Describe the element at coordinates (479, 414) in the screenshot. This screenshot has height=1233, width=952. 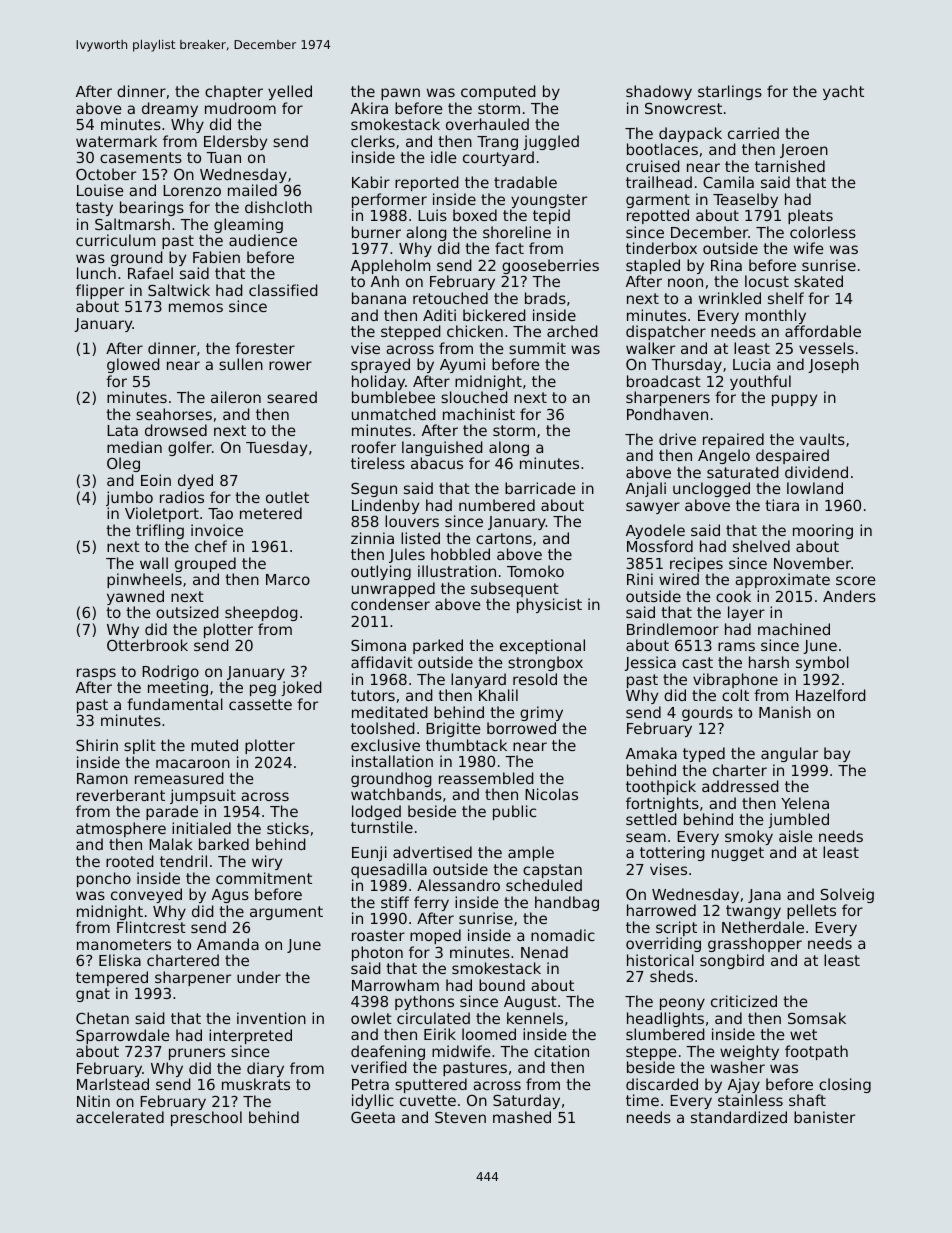
I see `machinist` at that location.
